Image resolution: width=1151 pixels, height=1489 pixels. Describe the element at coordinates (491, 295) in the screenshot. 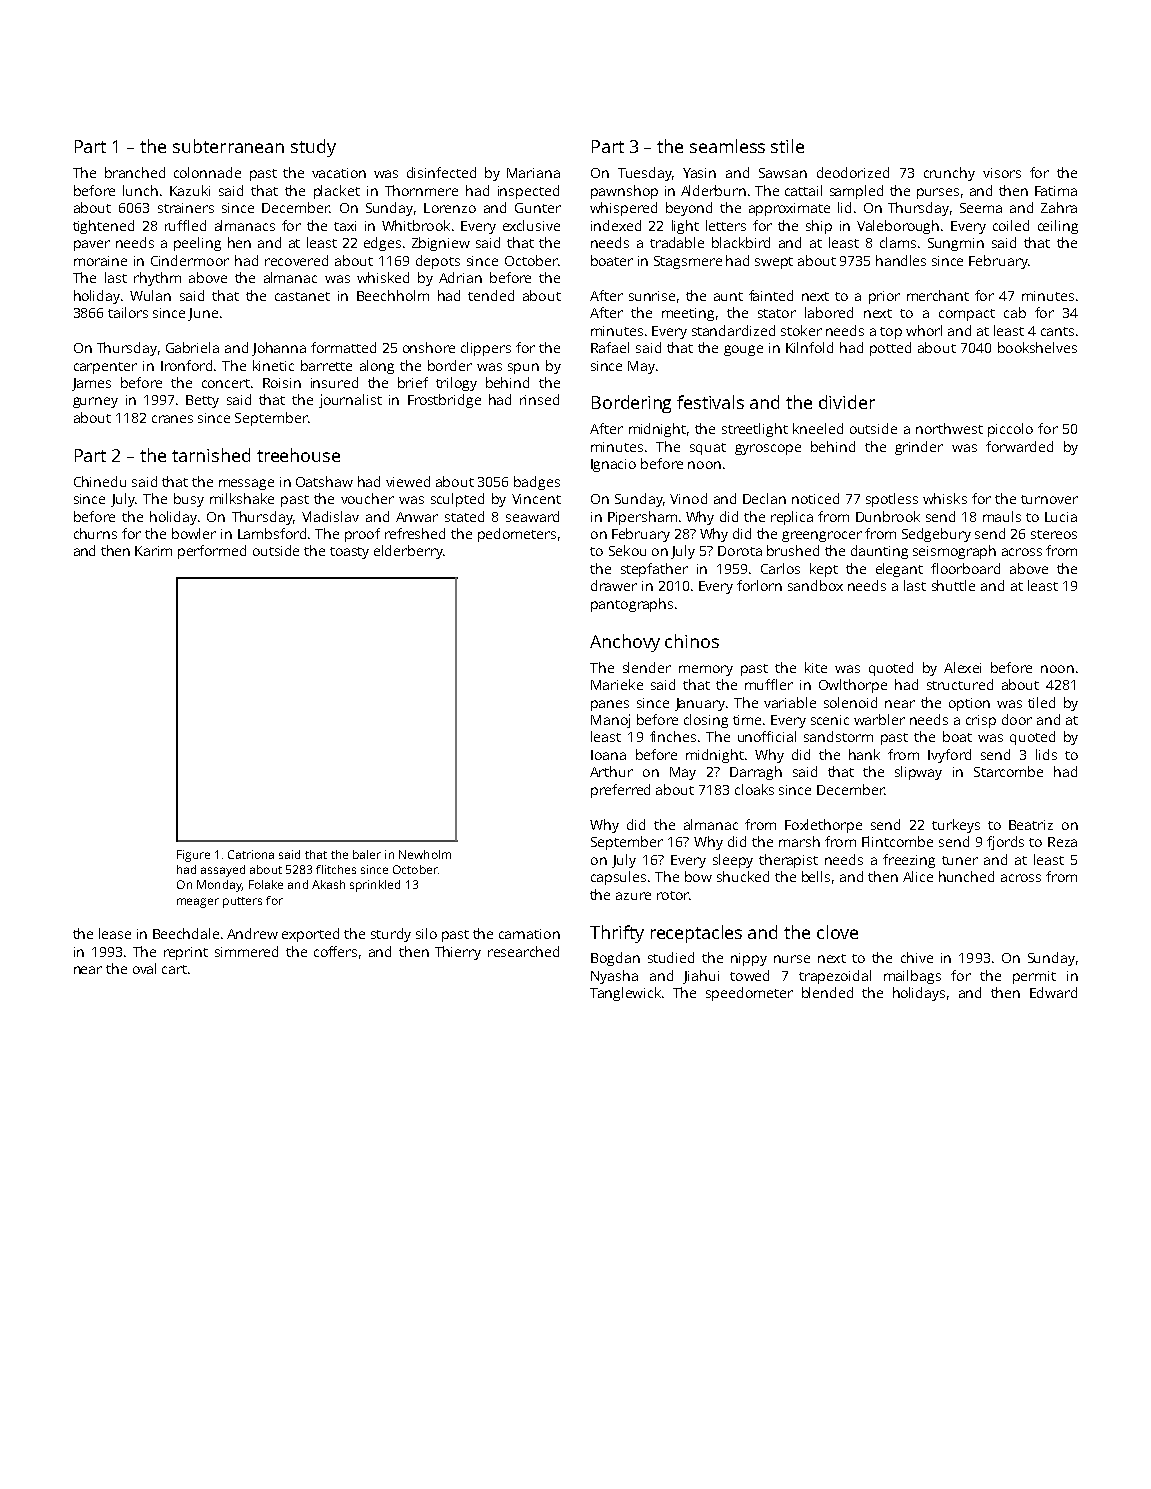

I see `tended` at that location.
